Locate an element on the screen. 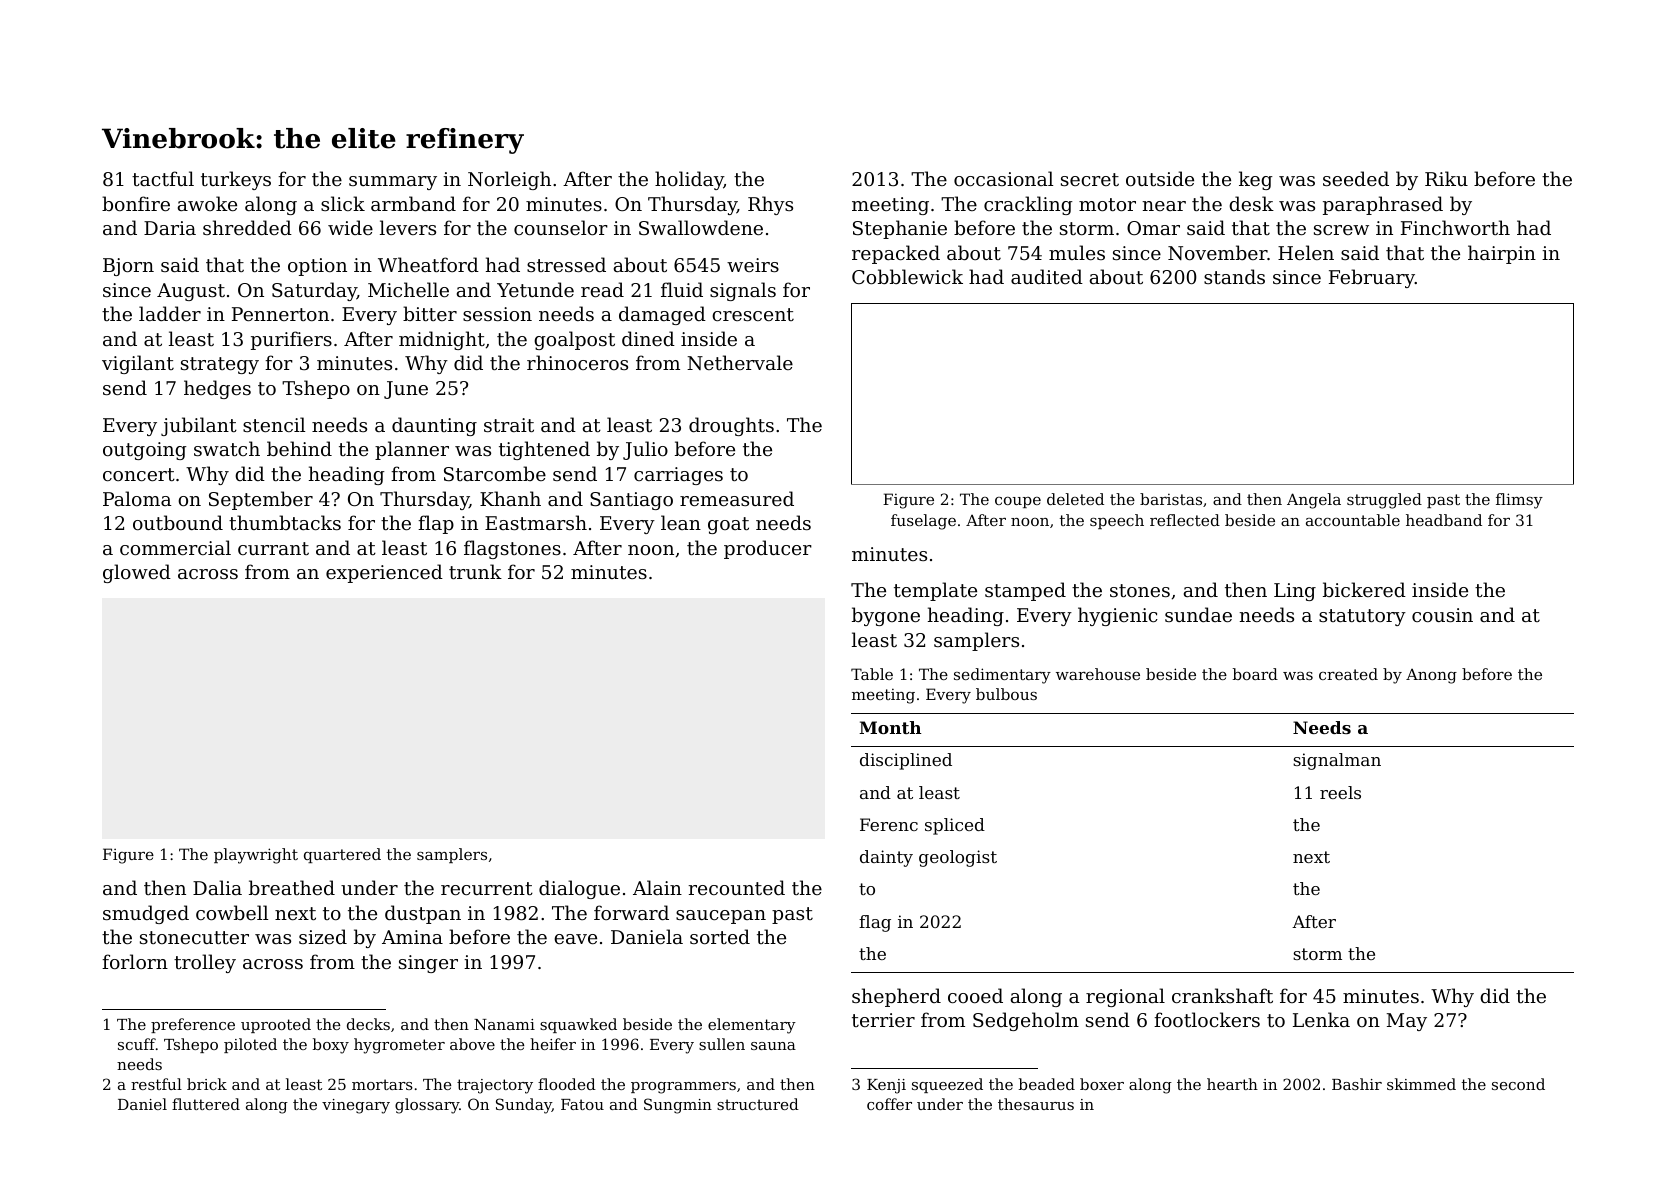  paraphrased is located at coordinates (1383, 205).
